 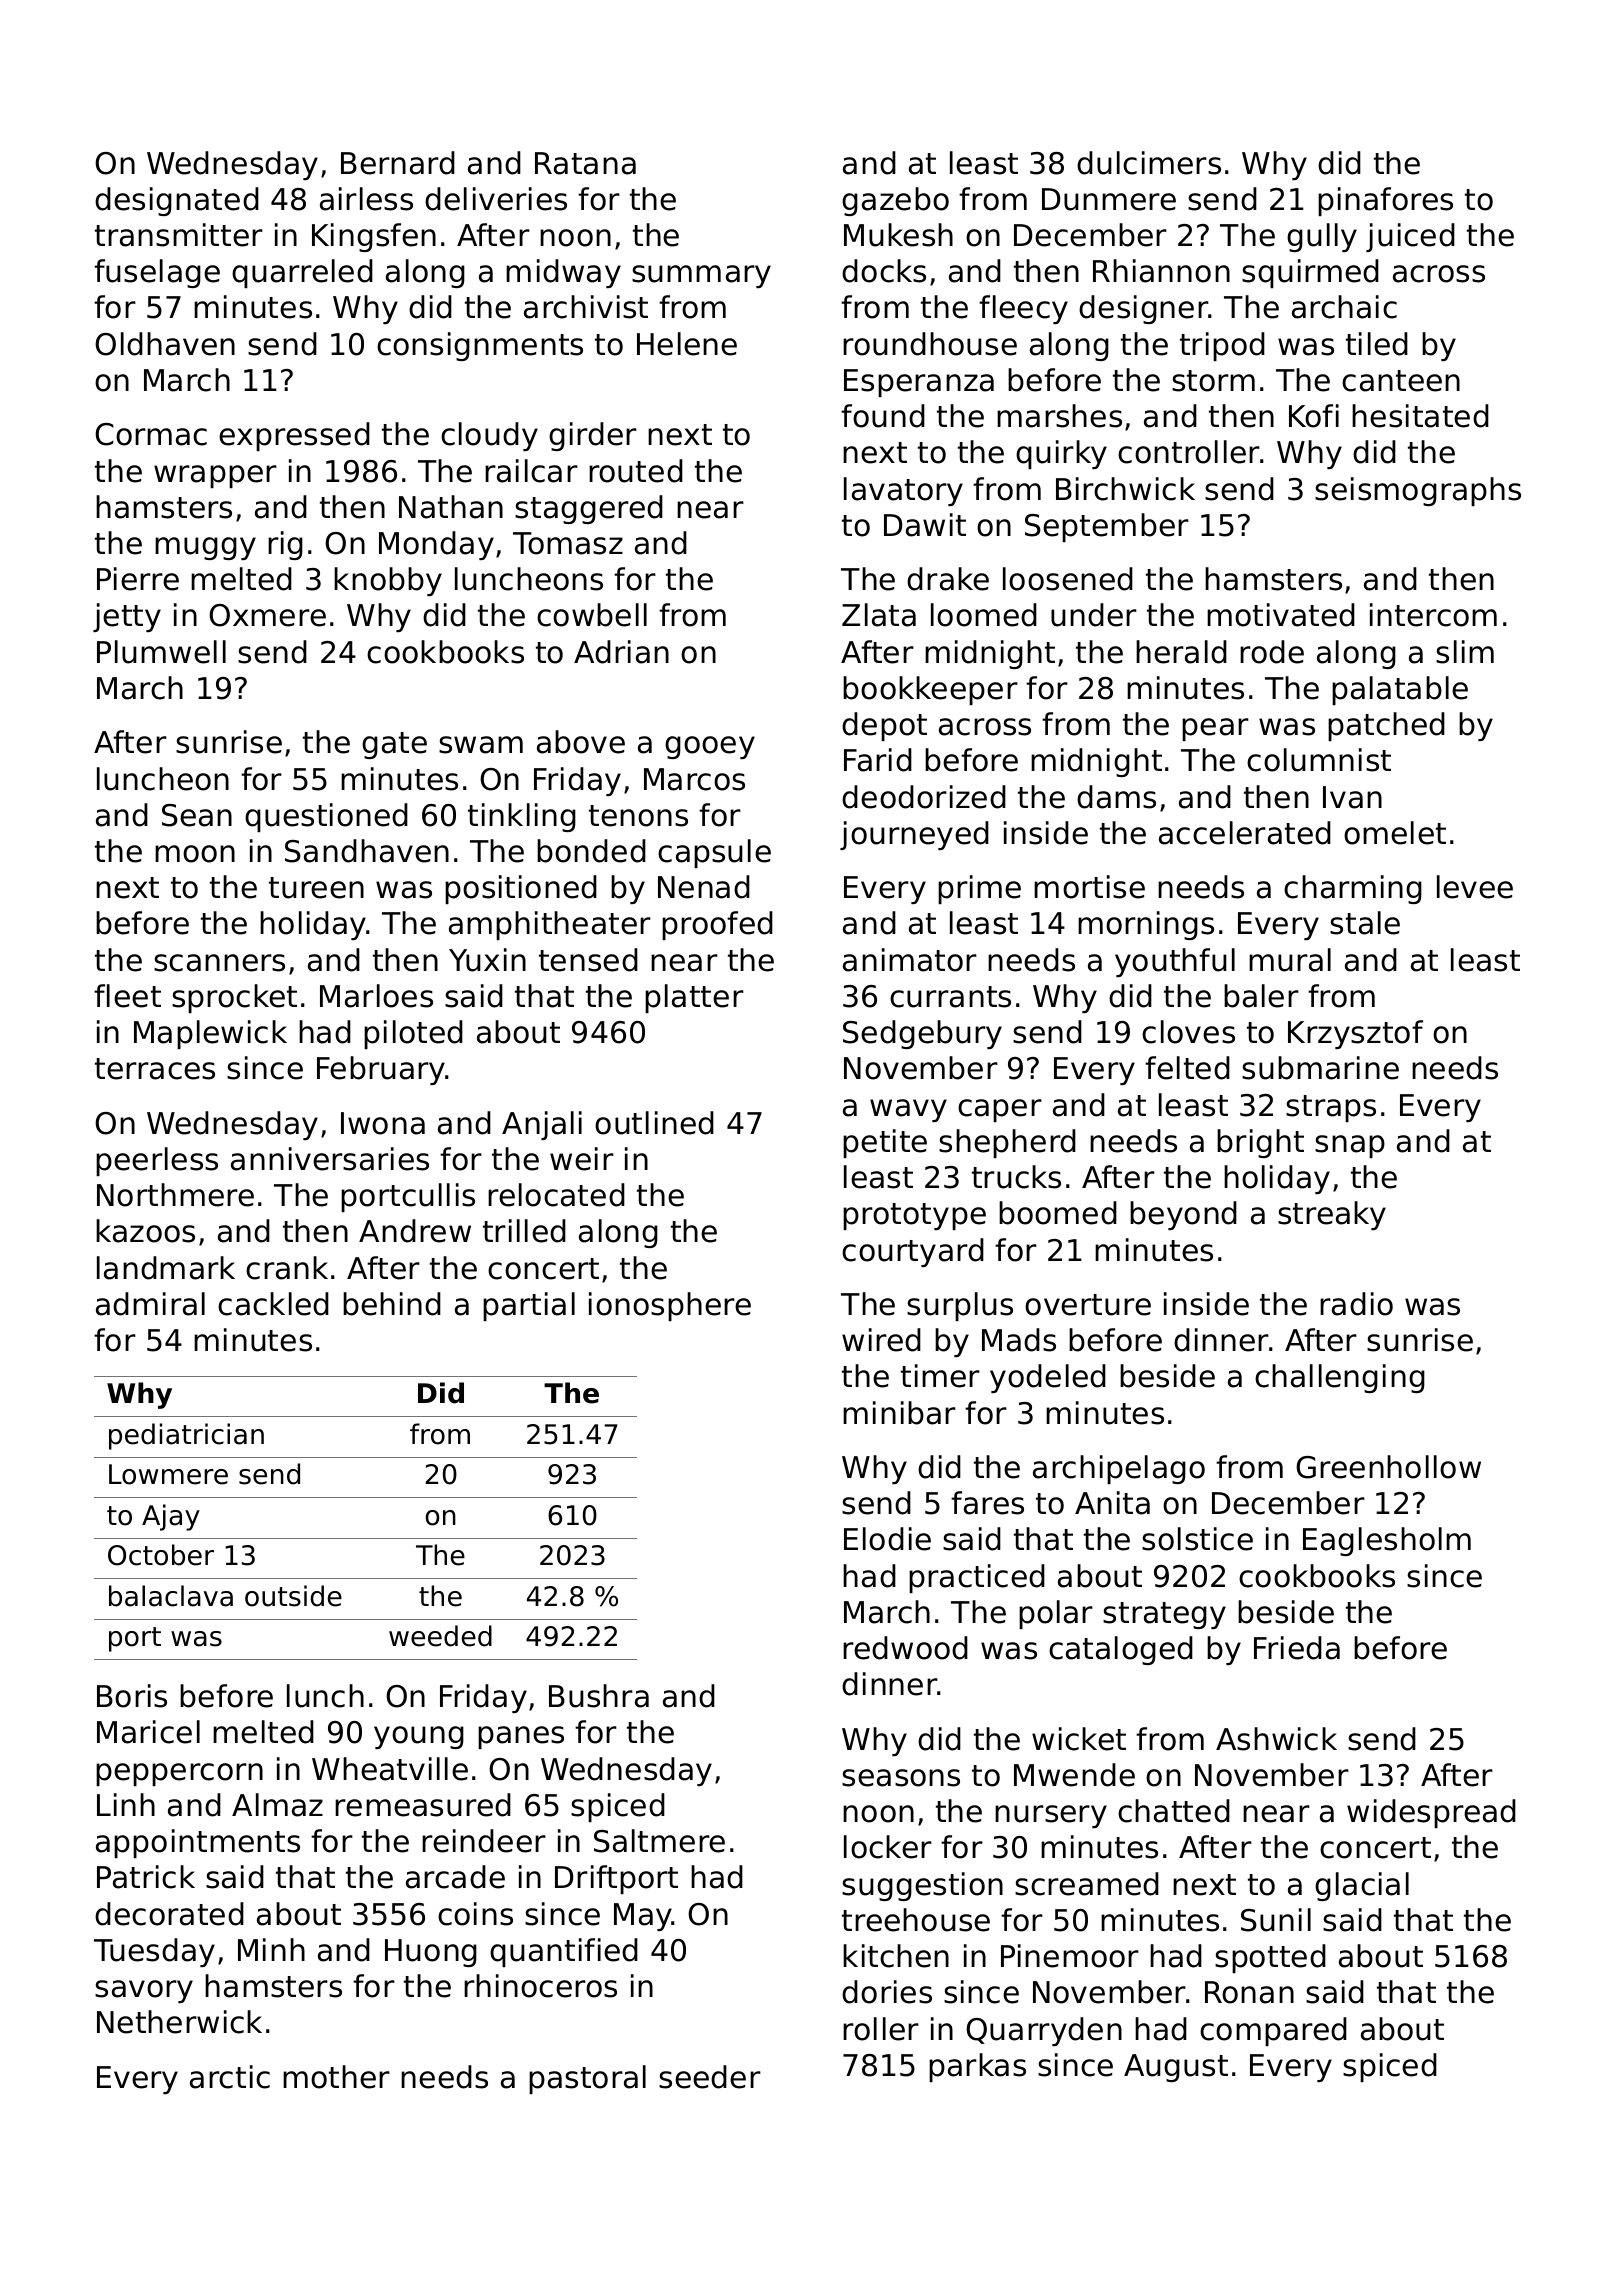 What do you see at coordinates (146, 1877) in the screenshot?
I see `Patrick` at bounding box center [146, 1877].
